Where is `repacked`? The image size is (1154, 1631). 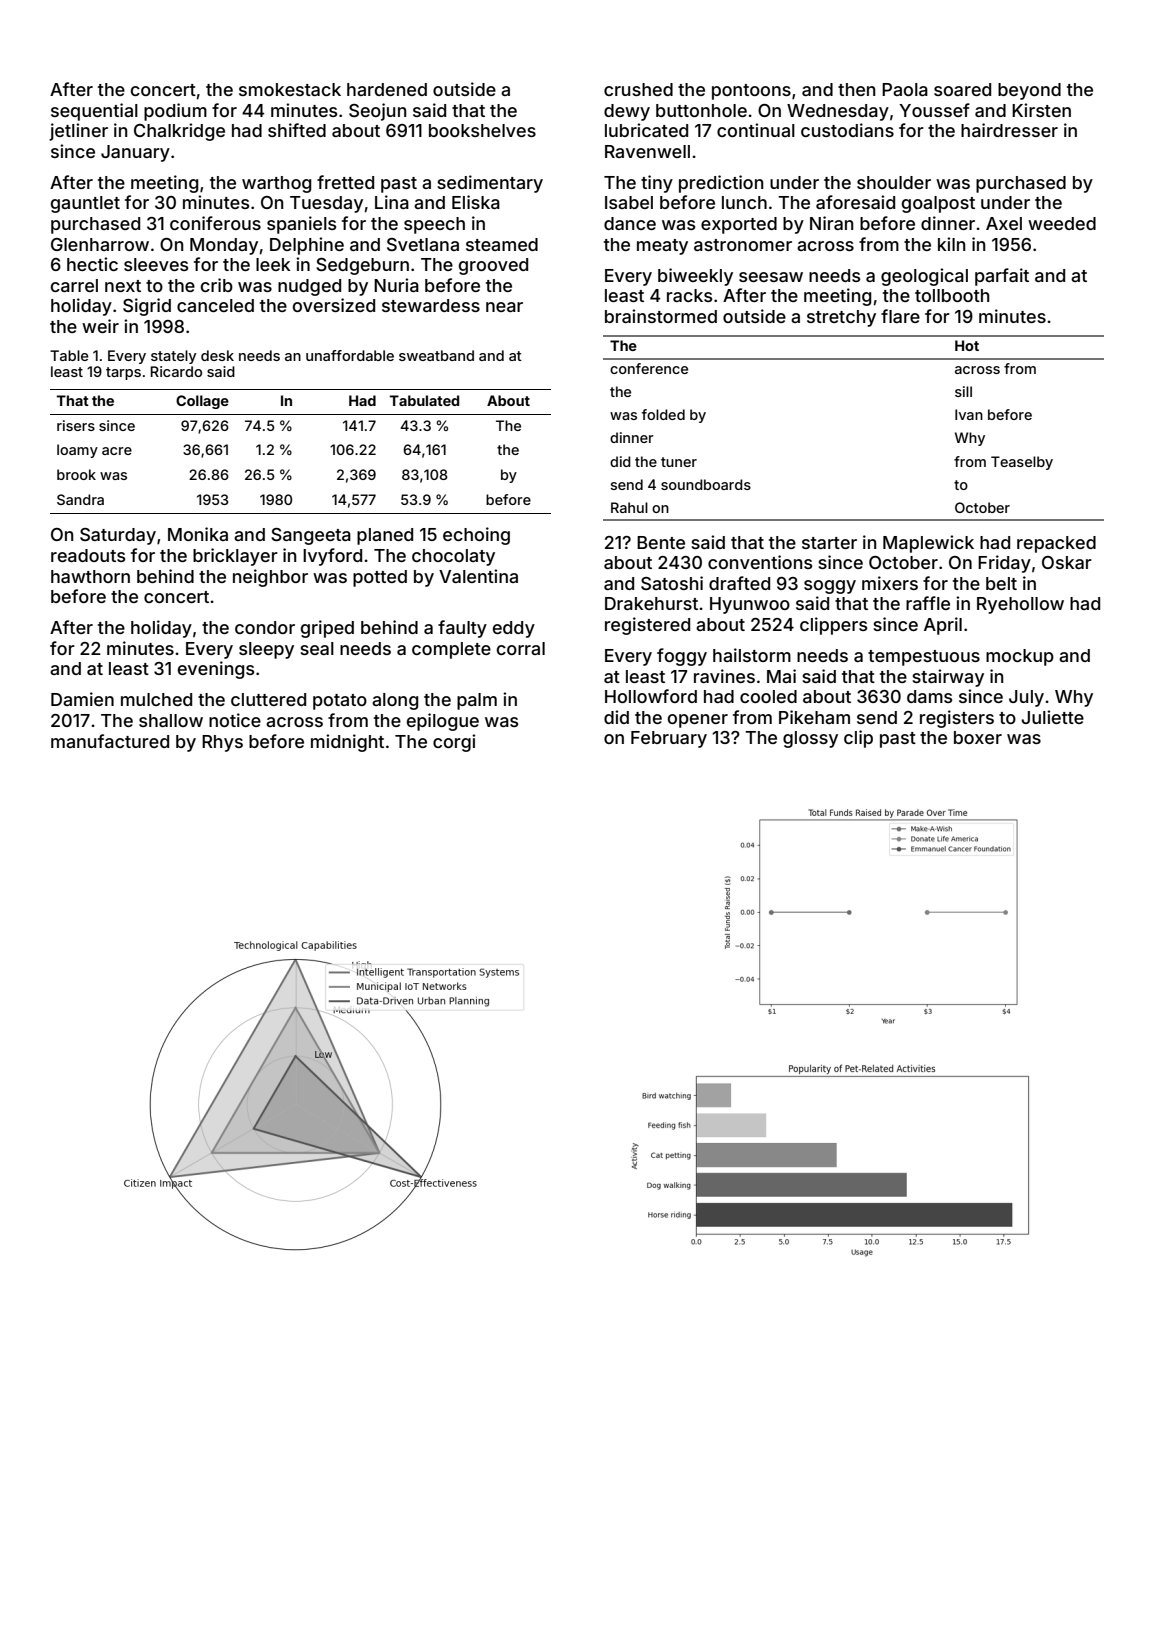 repacked is located at coordinates (1056, 544).
